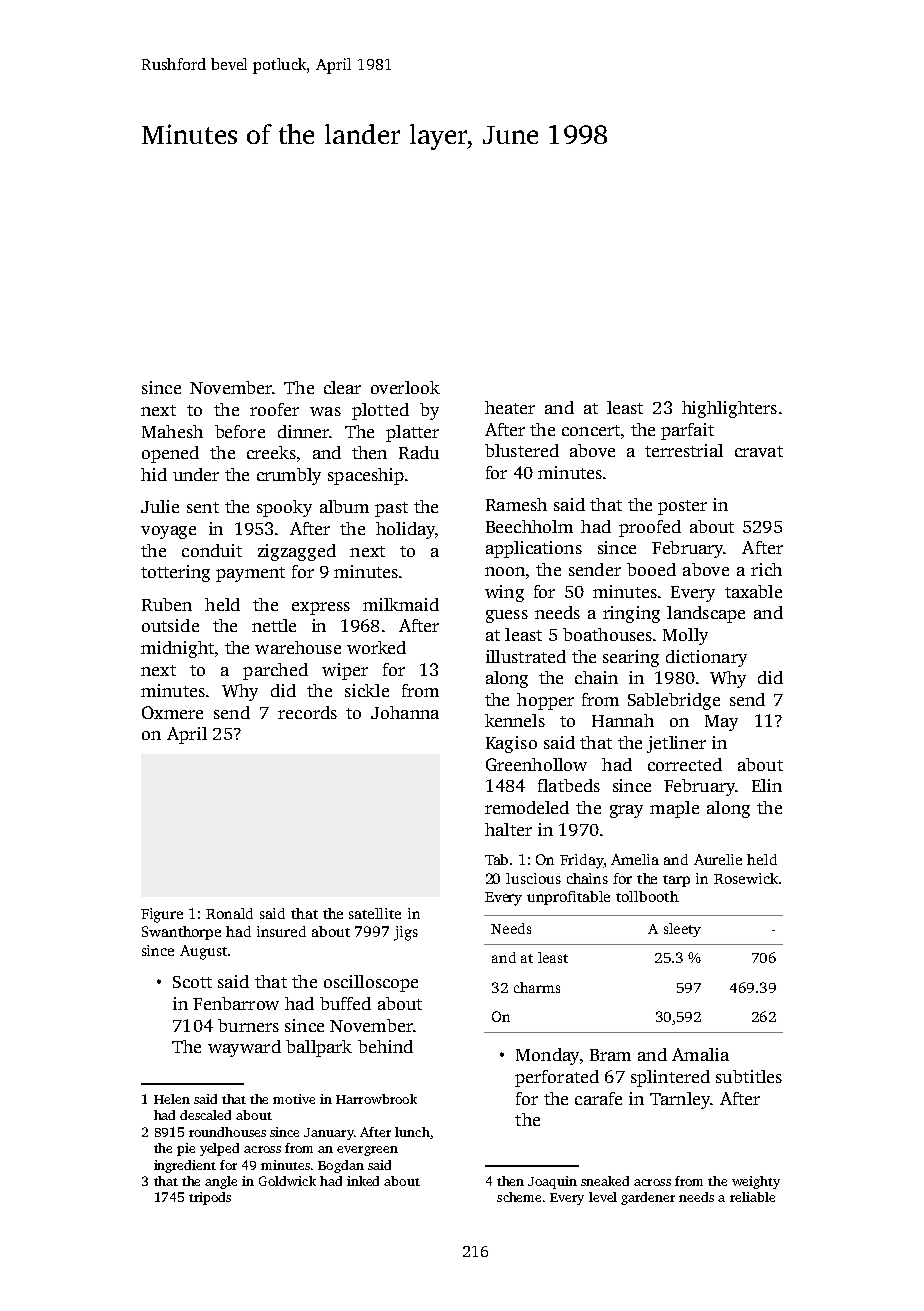 The width and height of the page is (924, 1311). I want to click on Goldwick, so click(287, 1181).
